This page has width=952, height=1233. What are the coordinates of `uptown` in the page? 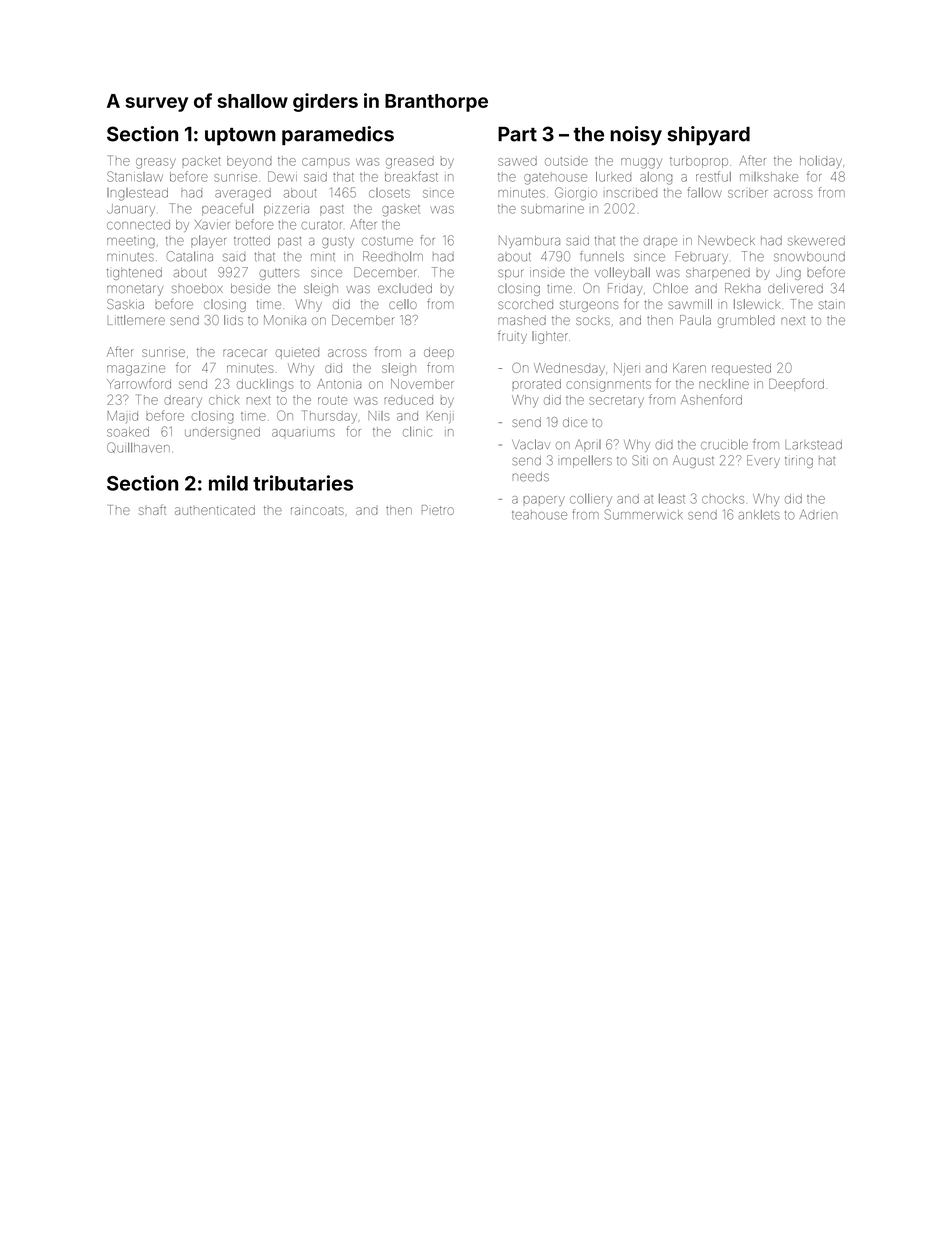 It's located at (240, 136).
